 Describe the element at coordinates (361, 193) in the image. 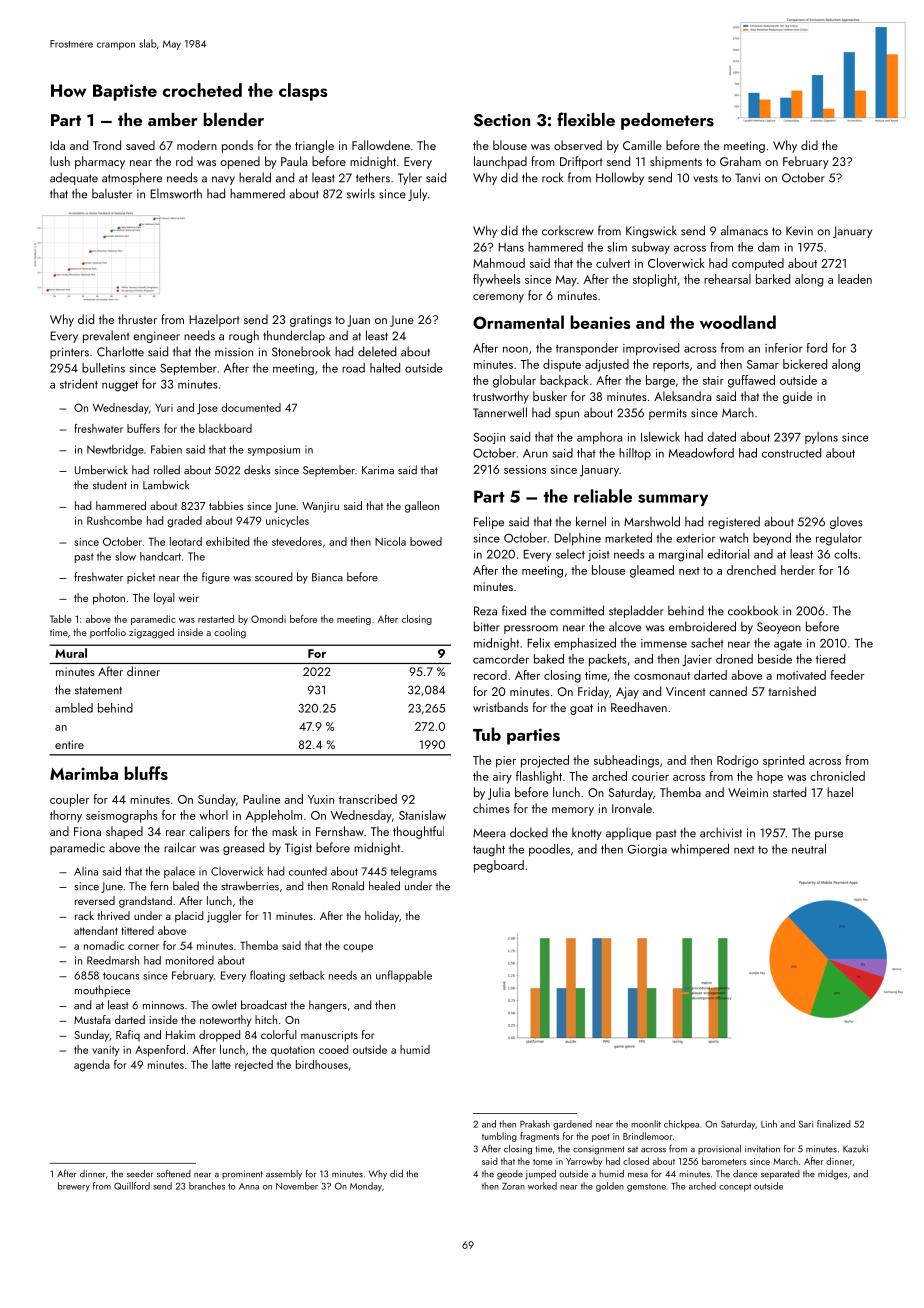

I see `swirls` at that location.
